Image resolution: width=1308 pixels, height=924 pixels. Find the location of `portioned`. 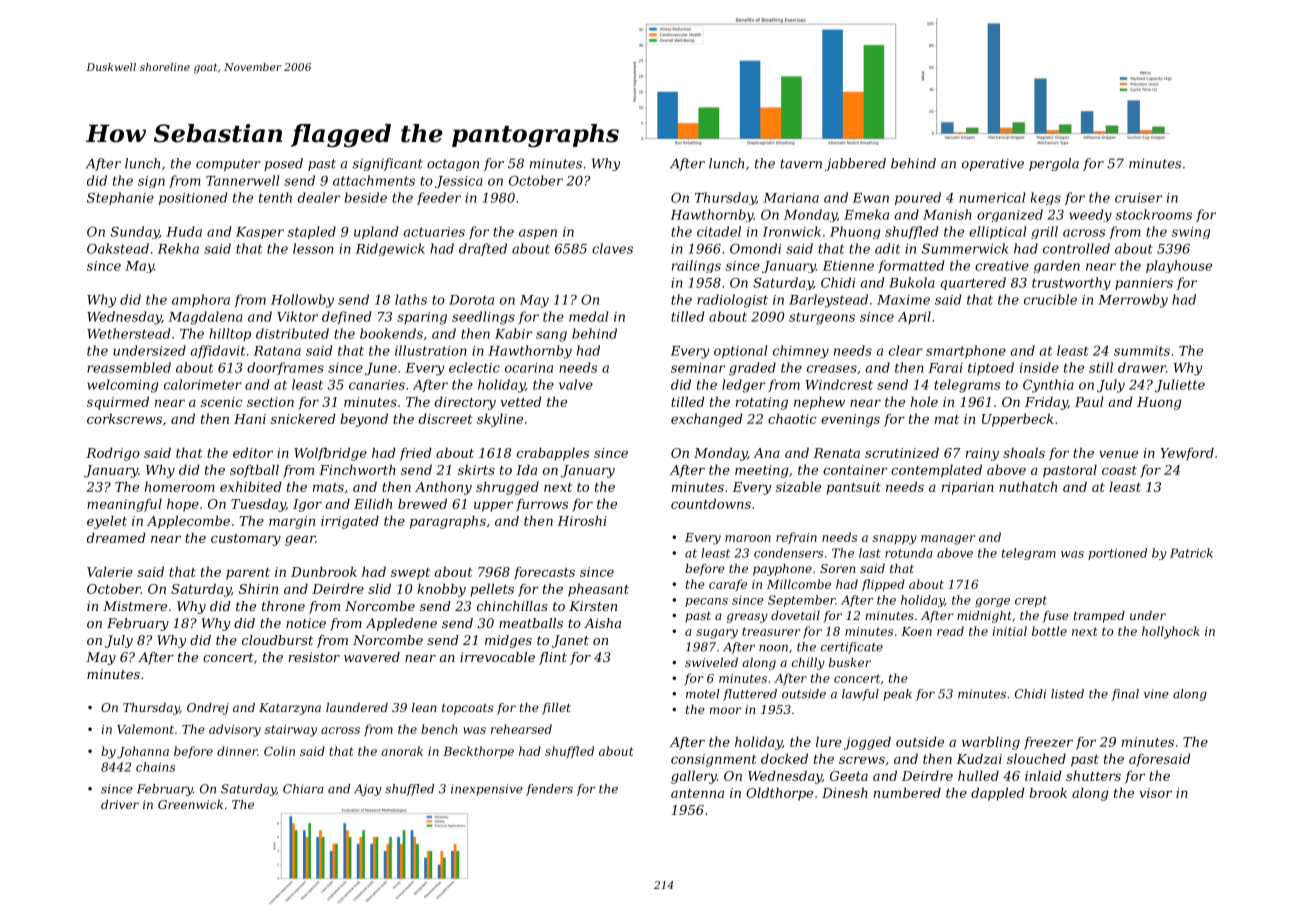

portioned is located at coordinates (1117, 554).
